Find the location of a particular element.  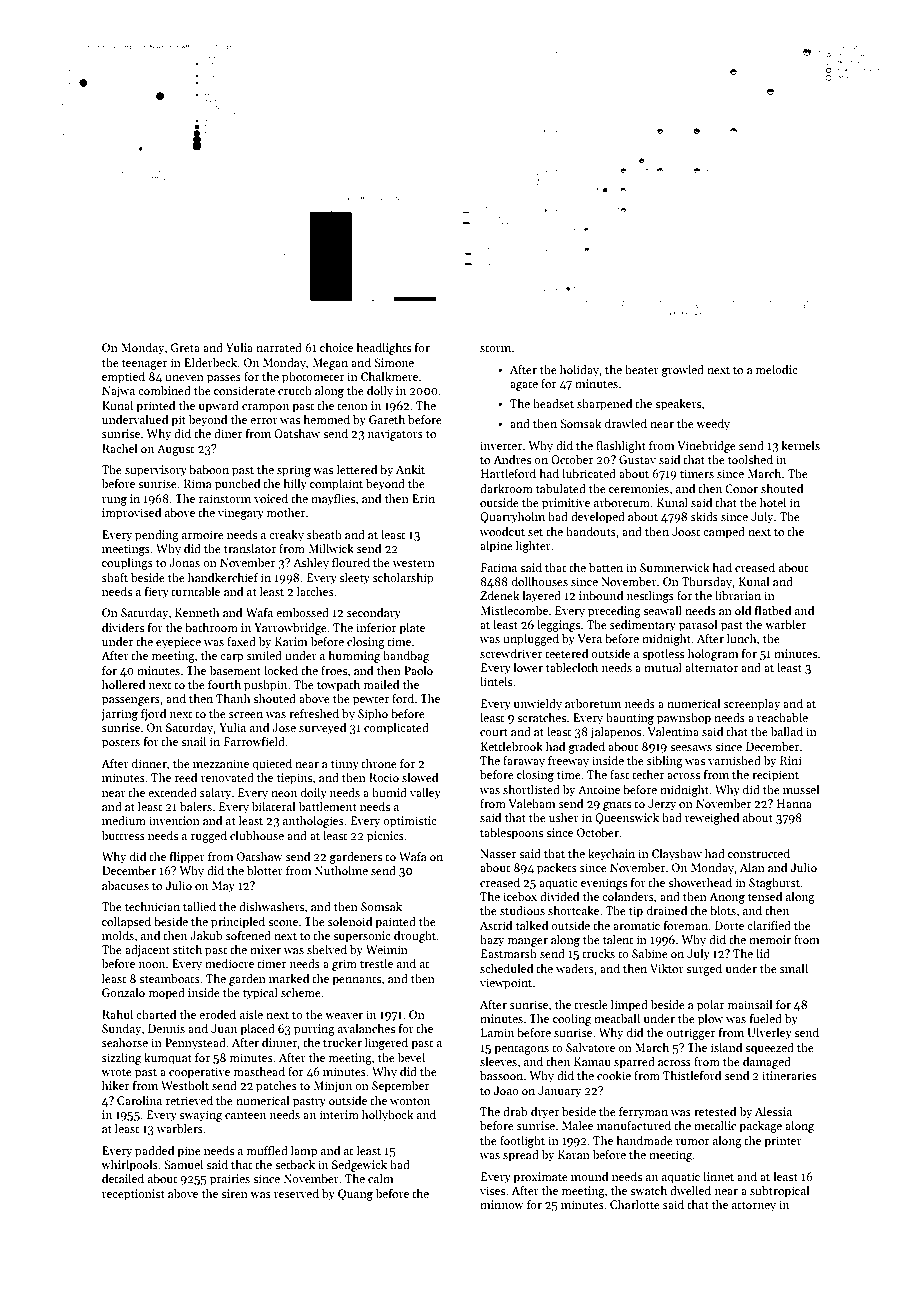

Hanna is located at coordinates (794, 803).
